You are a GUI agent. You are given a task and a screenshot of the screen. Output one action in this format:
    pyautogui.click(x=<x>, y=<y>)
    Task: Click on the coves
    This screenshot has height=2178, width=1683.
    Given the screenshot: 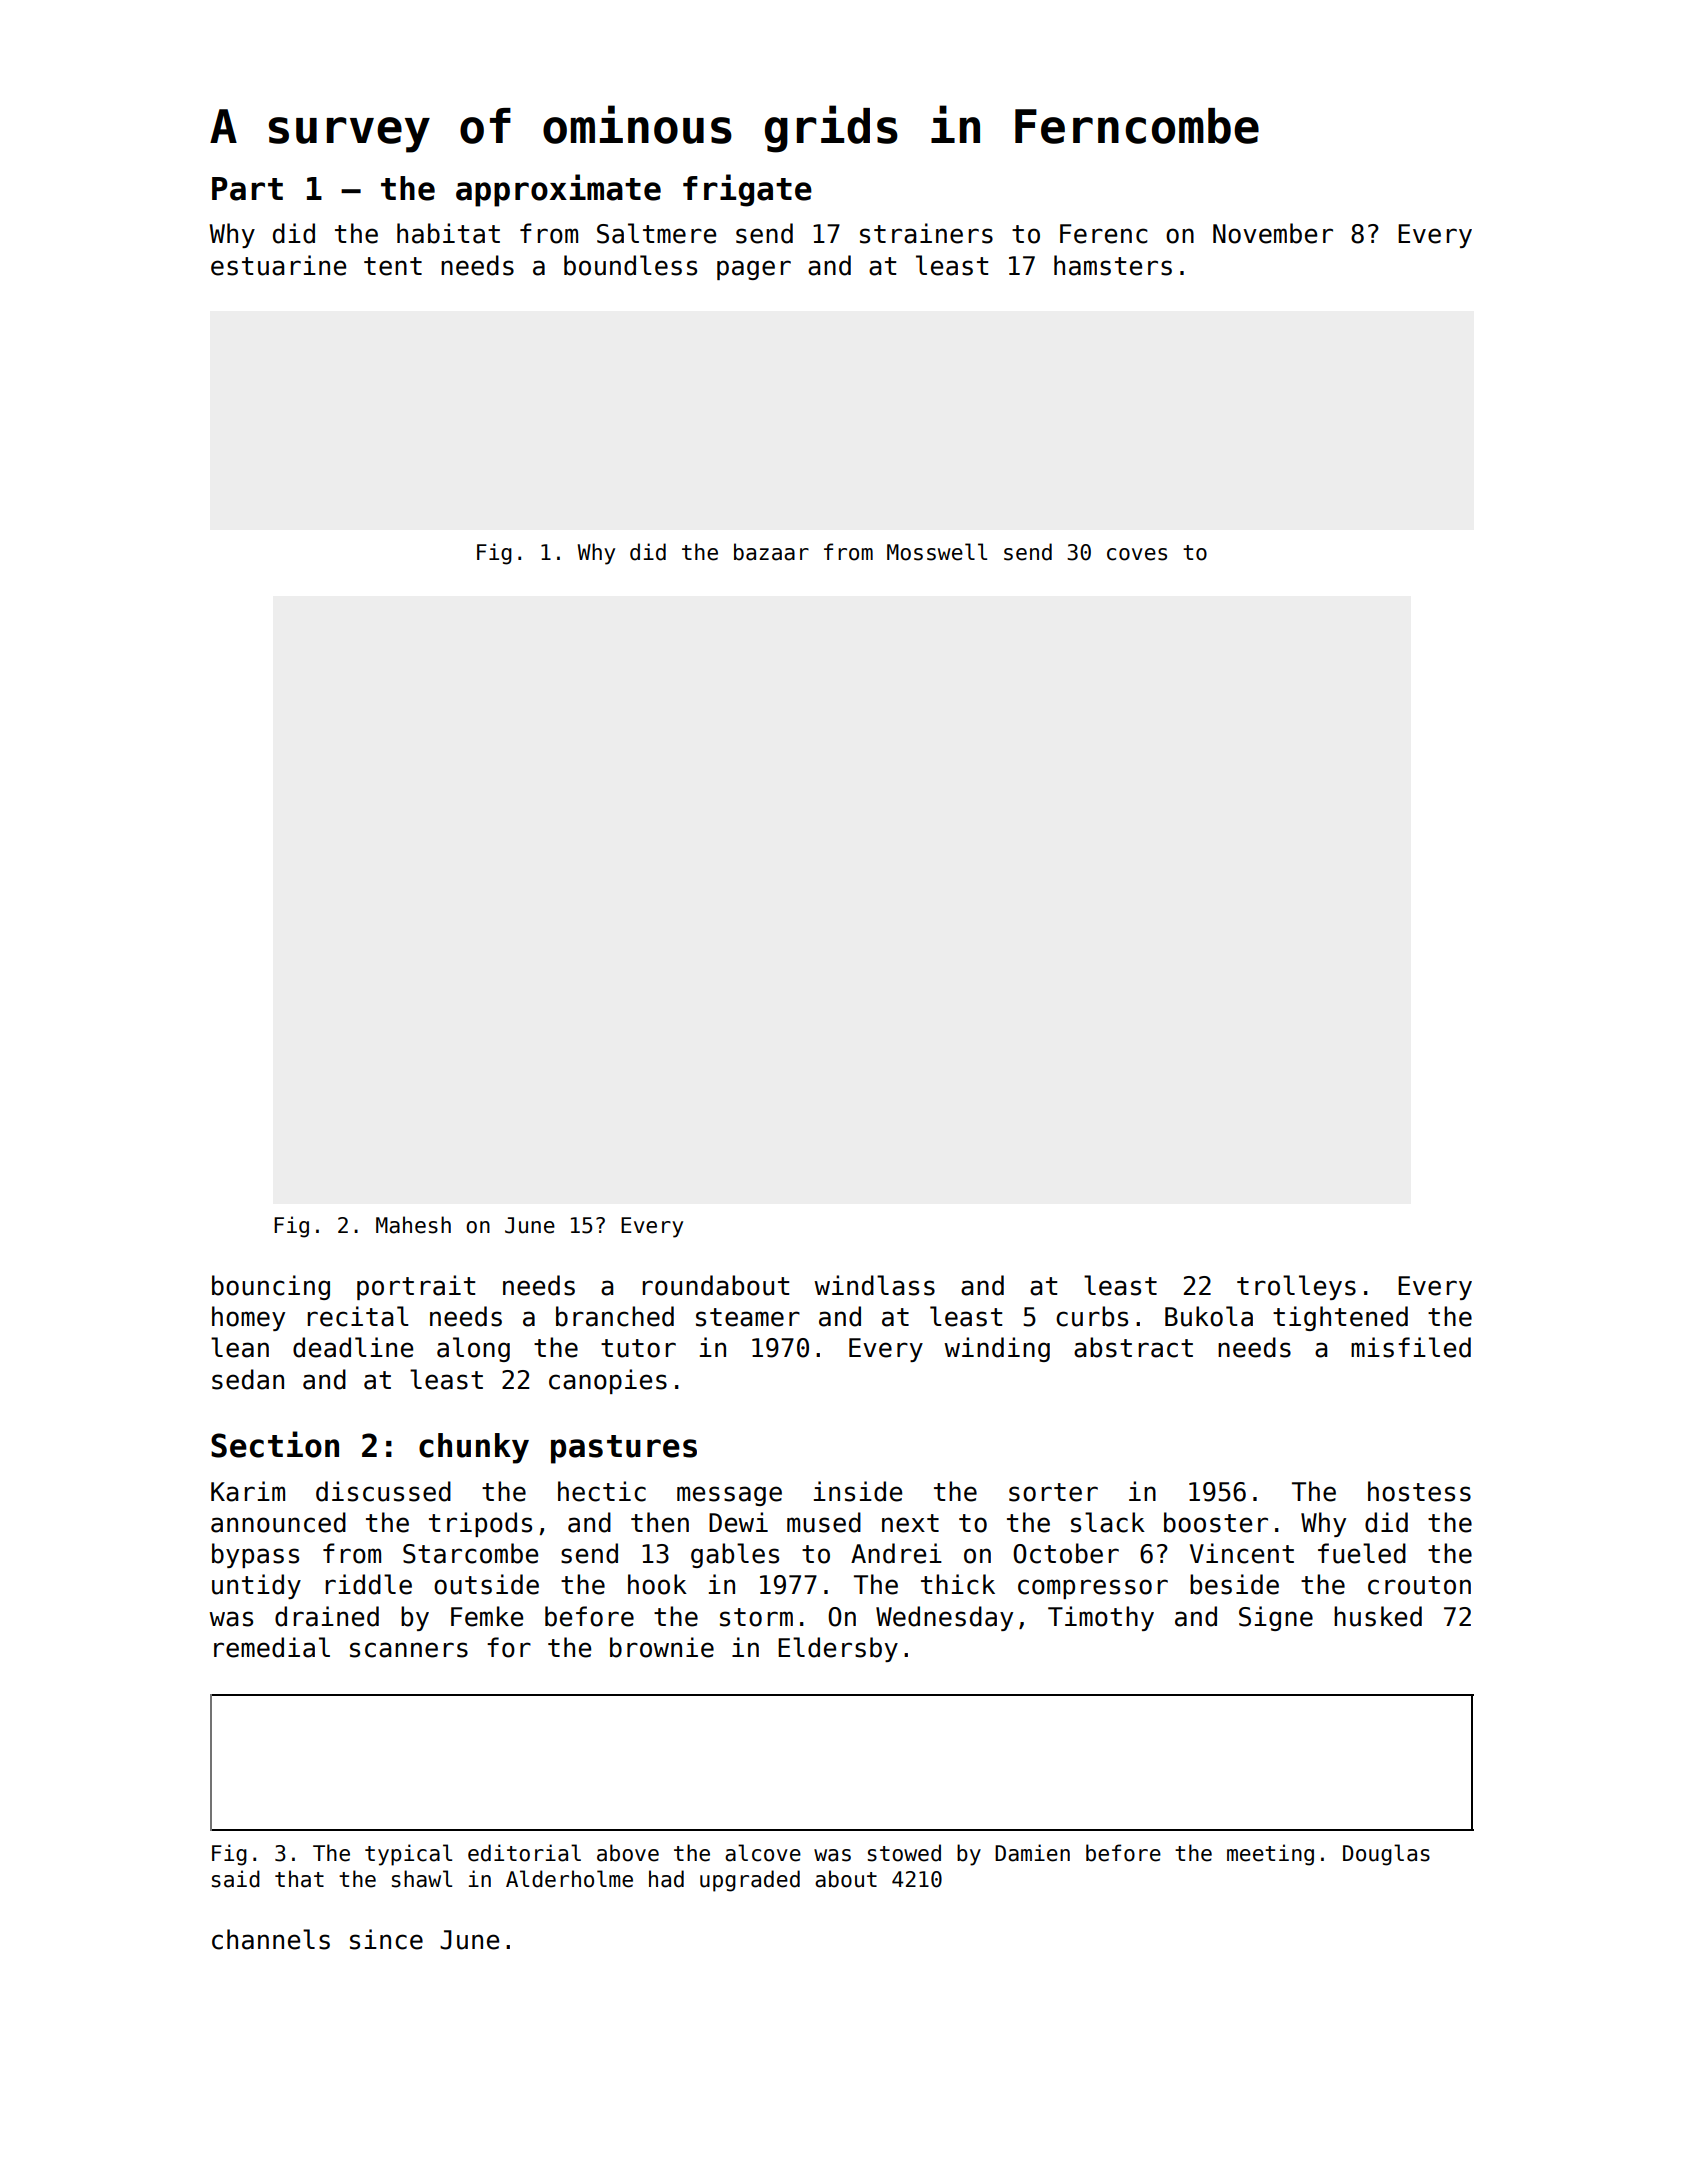 What is the action you would take?
    pyautogui.click(x=1137, y=554)
